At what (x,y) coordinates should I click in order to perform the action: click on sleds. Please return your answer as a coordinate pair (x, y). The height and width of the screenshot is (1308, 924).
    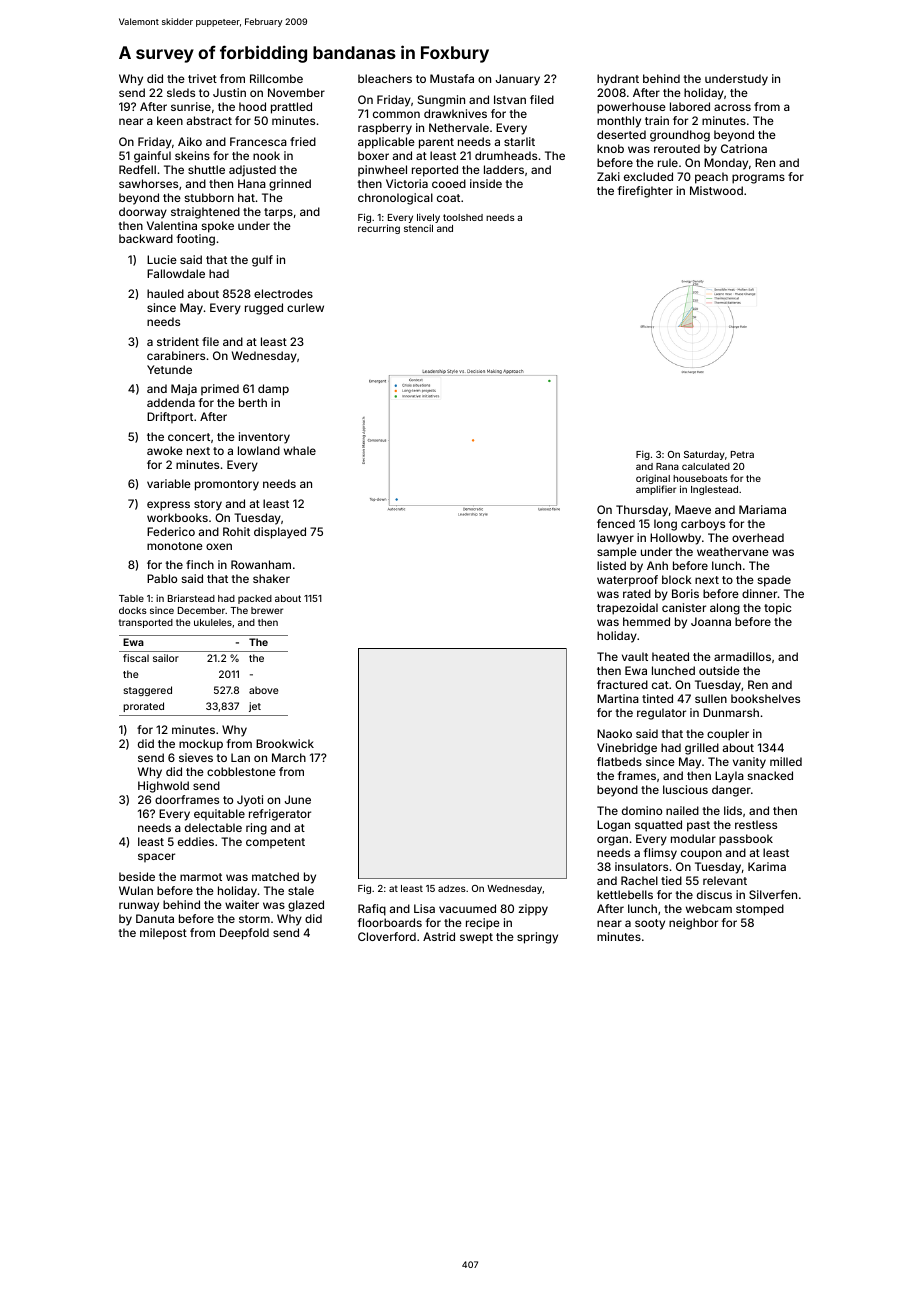
    Looking at the image, I should click on (181, 92).
